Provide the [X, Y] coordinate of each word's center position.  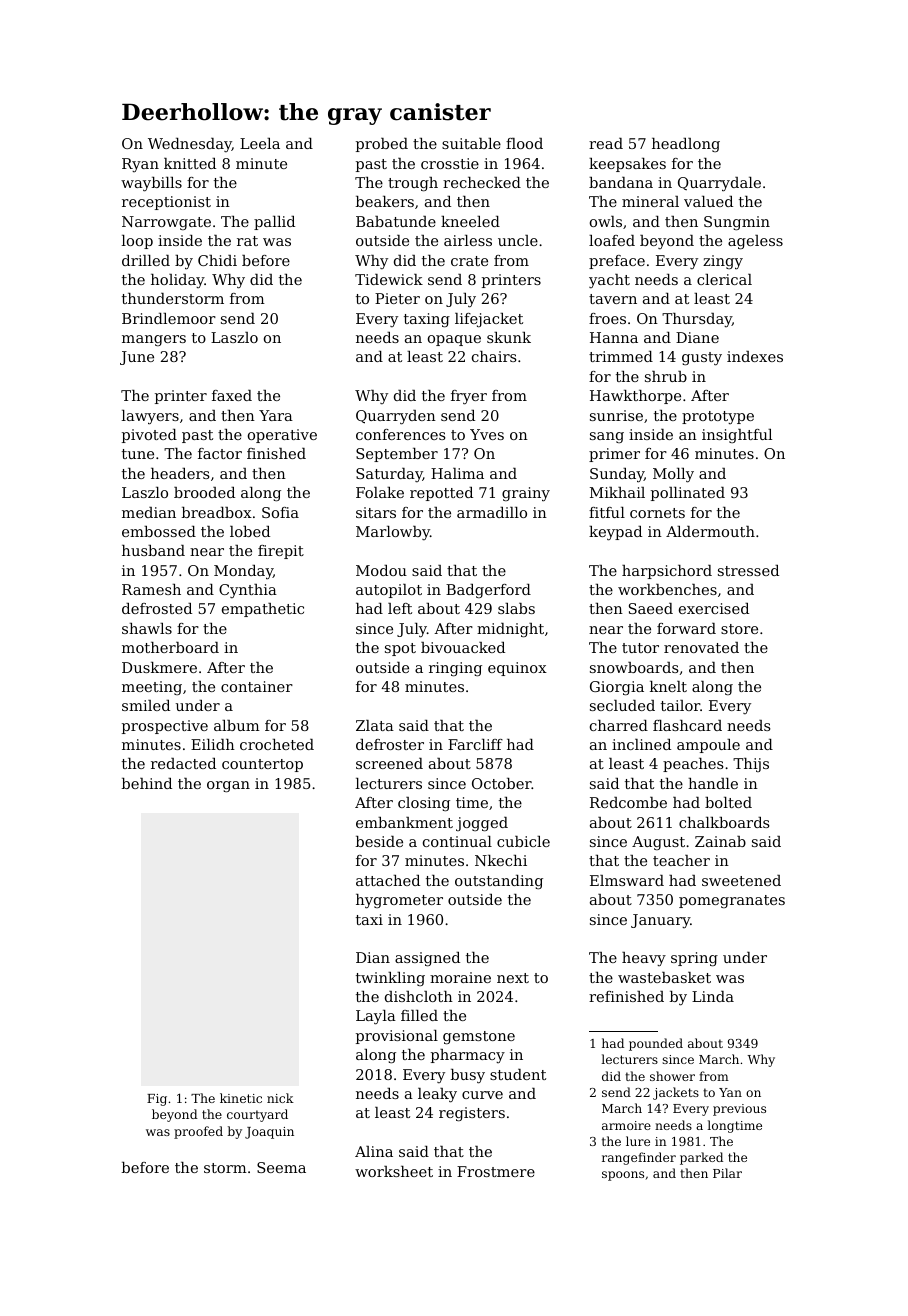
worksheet [394, 1171]
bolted [728, 802]
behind [147, 783]
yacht [609, 281]
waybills [151, 184]
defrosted [157, 608]
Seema [281, 1167]
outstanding [499, 882]
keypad [615, 533]
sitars [376, 512]
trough [413, 184]
